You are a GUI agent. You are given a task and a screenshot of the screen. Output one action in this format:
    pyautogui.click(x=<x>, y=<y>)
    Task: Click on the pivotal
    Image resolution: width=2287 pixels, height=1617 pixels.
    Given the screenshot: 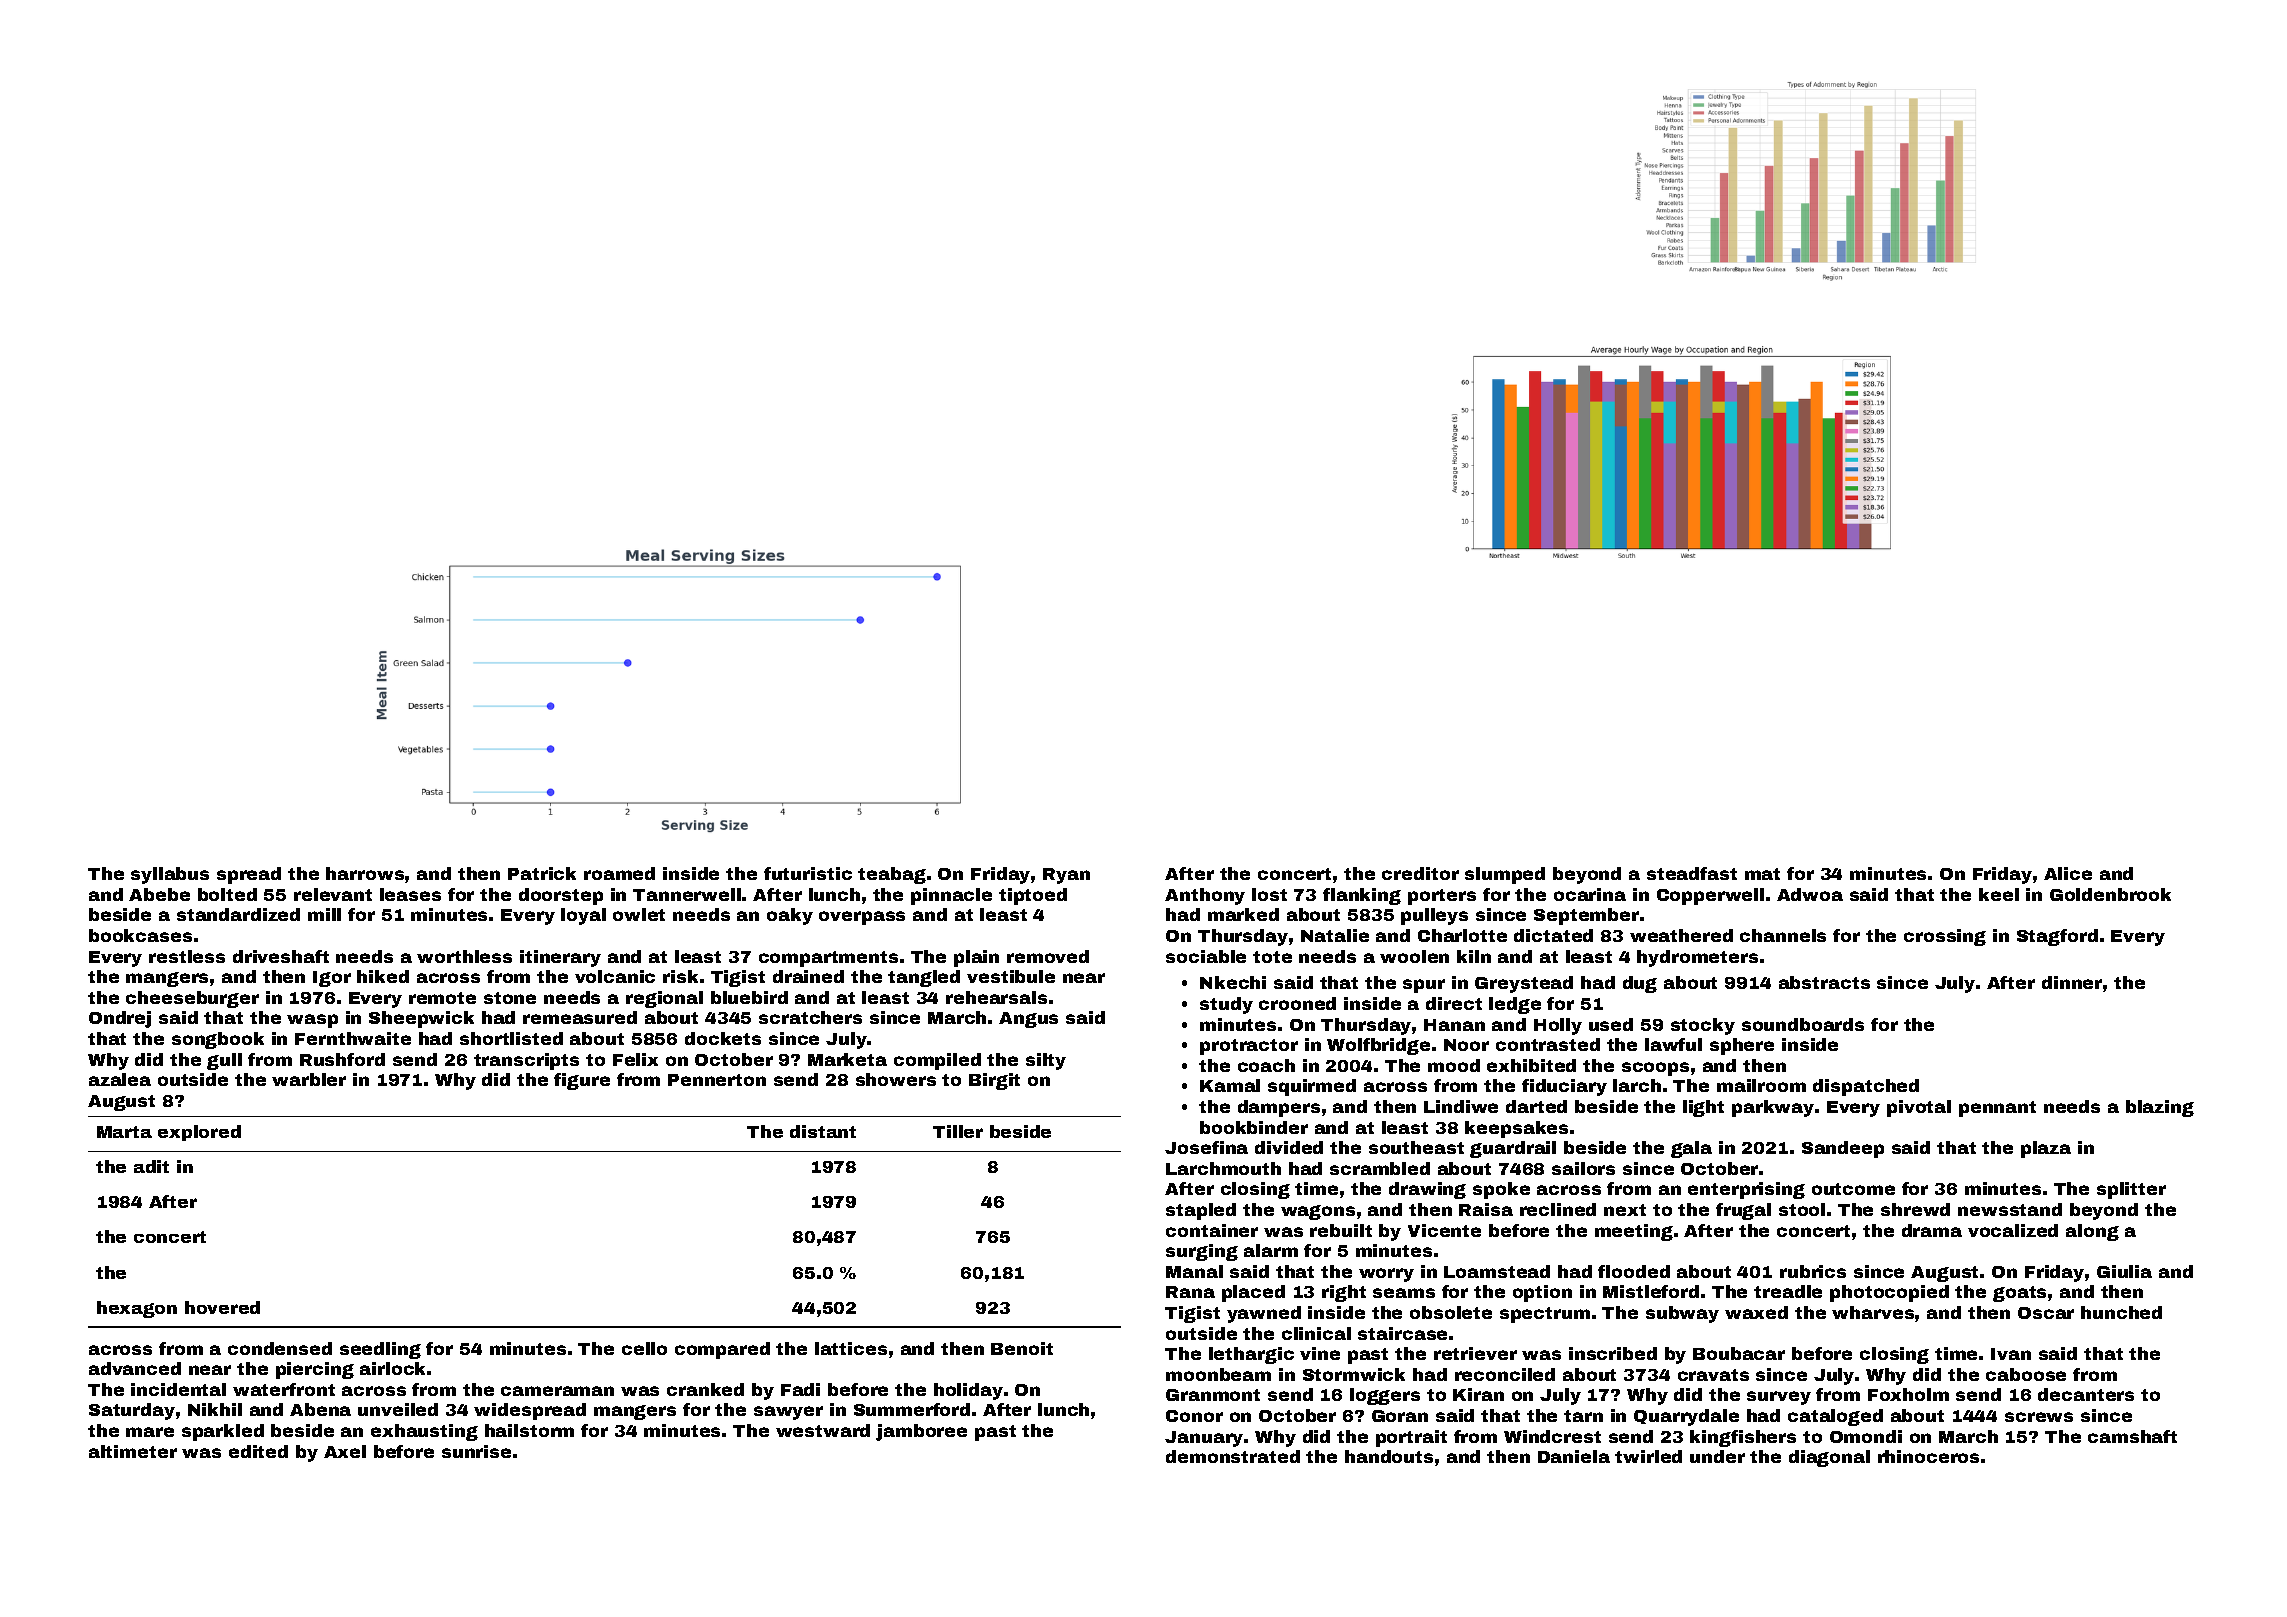 What is the action you would take?
    pyautogui.click(x=1919, y=1108)
